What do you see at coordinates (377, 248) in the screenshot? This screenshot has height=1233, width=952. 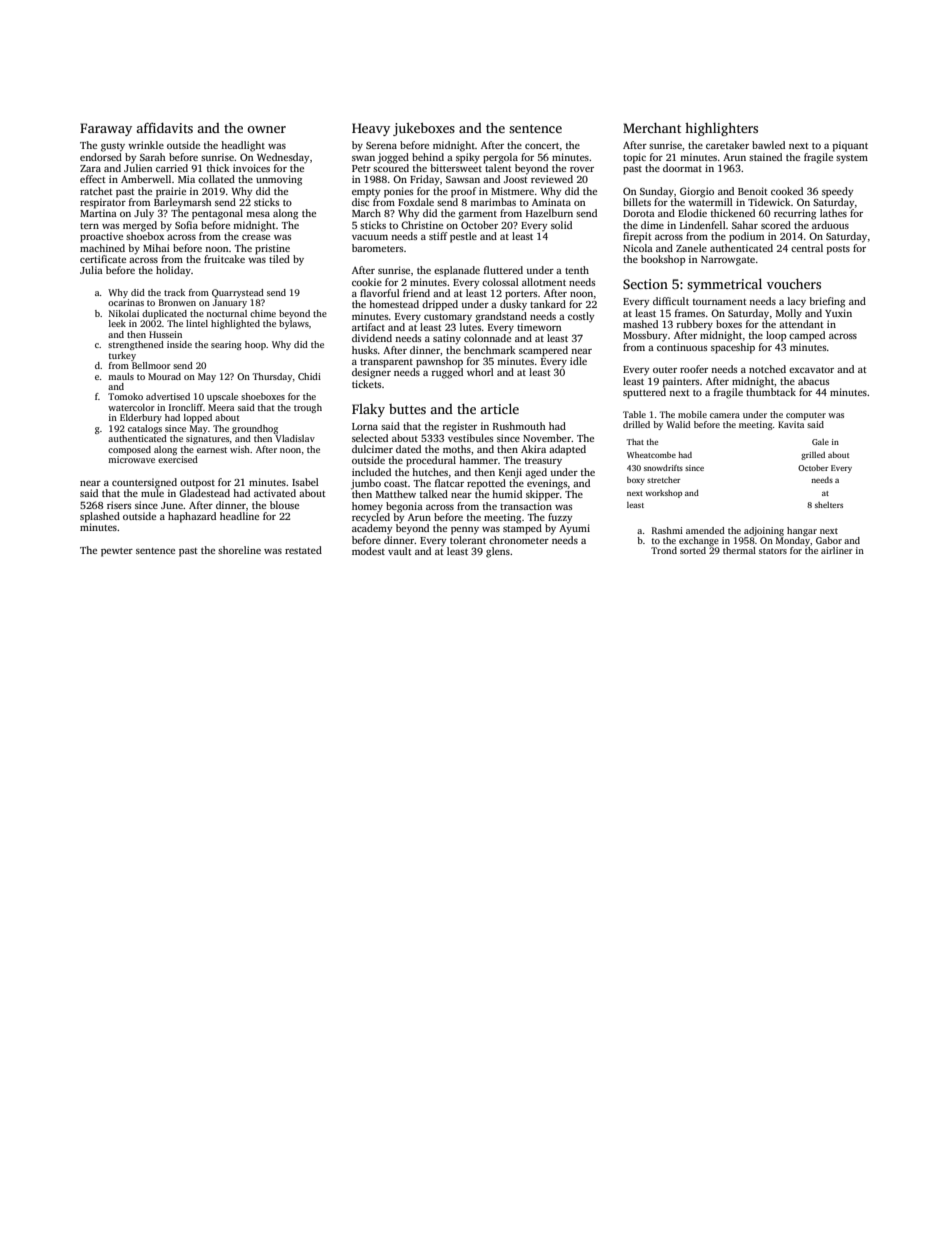 I see `barometers` at bounding box center [377, 248].
